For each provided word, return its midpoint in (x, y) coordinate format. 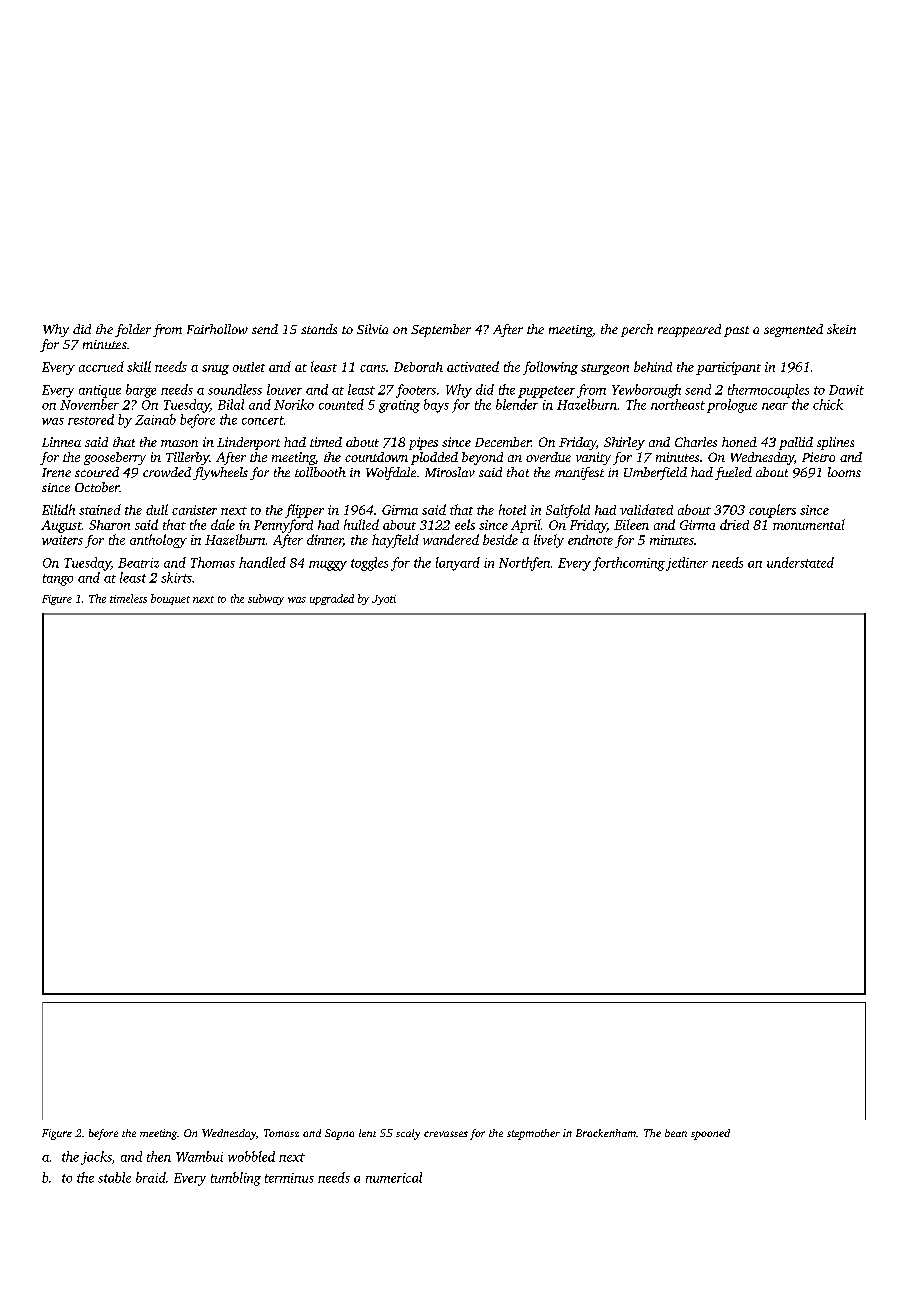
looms (844, 472)
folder (133, 330)
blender (517, 404)
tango (58, 580)
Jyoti (384, 600)
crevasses (446, 1134)
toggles (369, 564)
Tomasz (281, 1133)
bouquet (170, 599)
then (159, 1156)
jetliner (687, 564)
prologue (732, 406)
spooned (710, 1134)
